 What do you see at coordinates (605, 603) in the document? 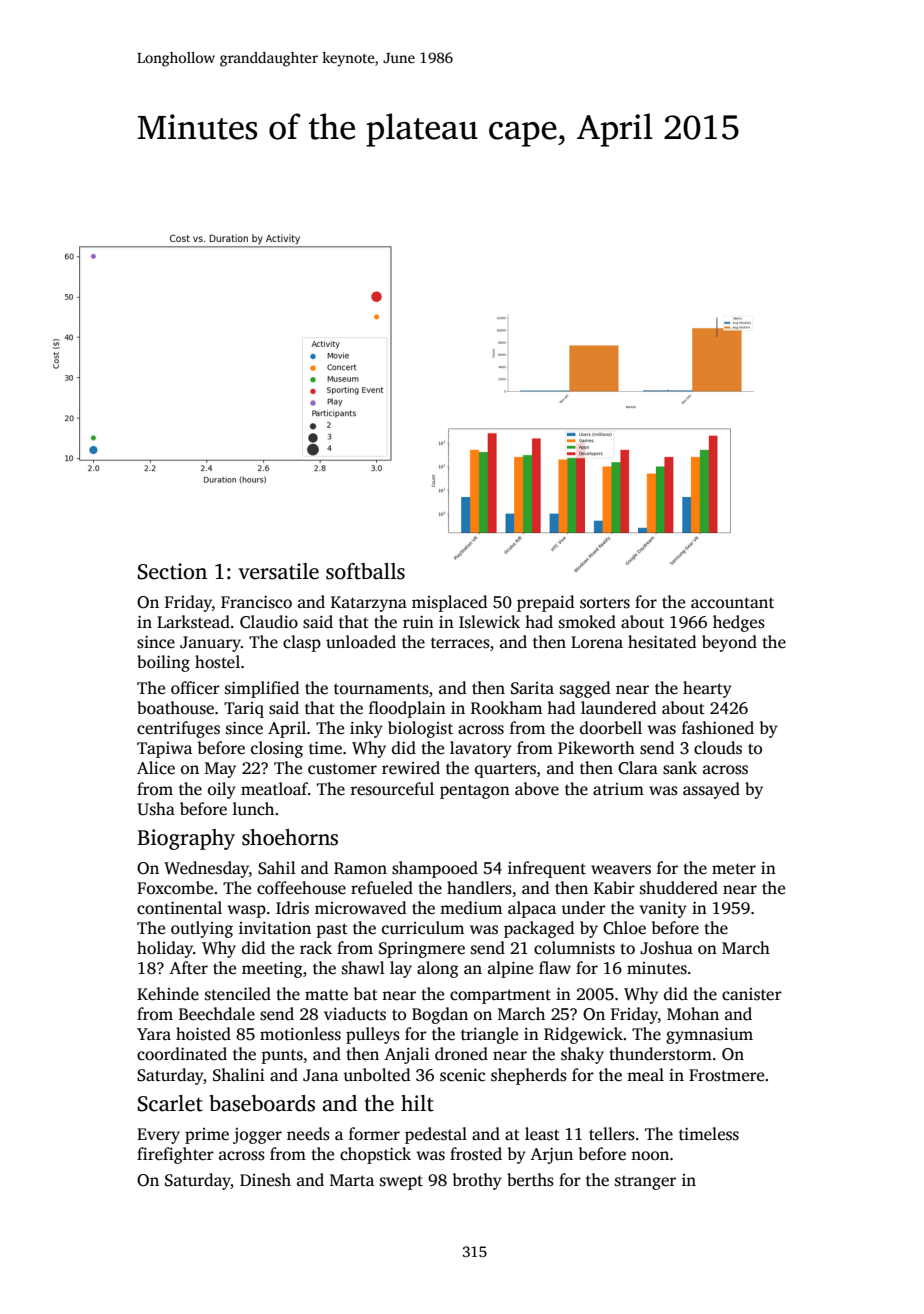
I see `sorters` at bounding box center [605, 603].
